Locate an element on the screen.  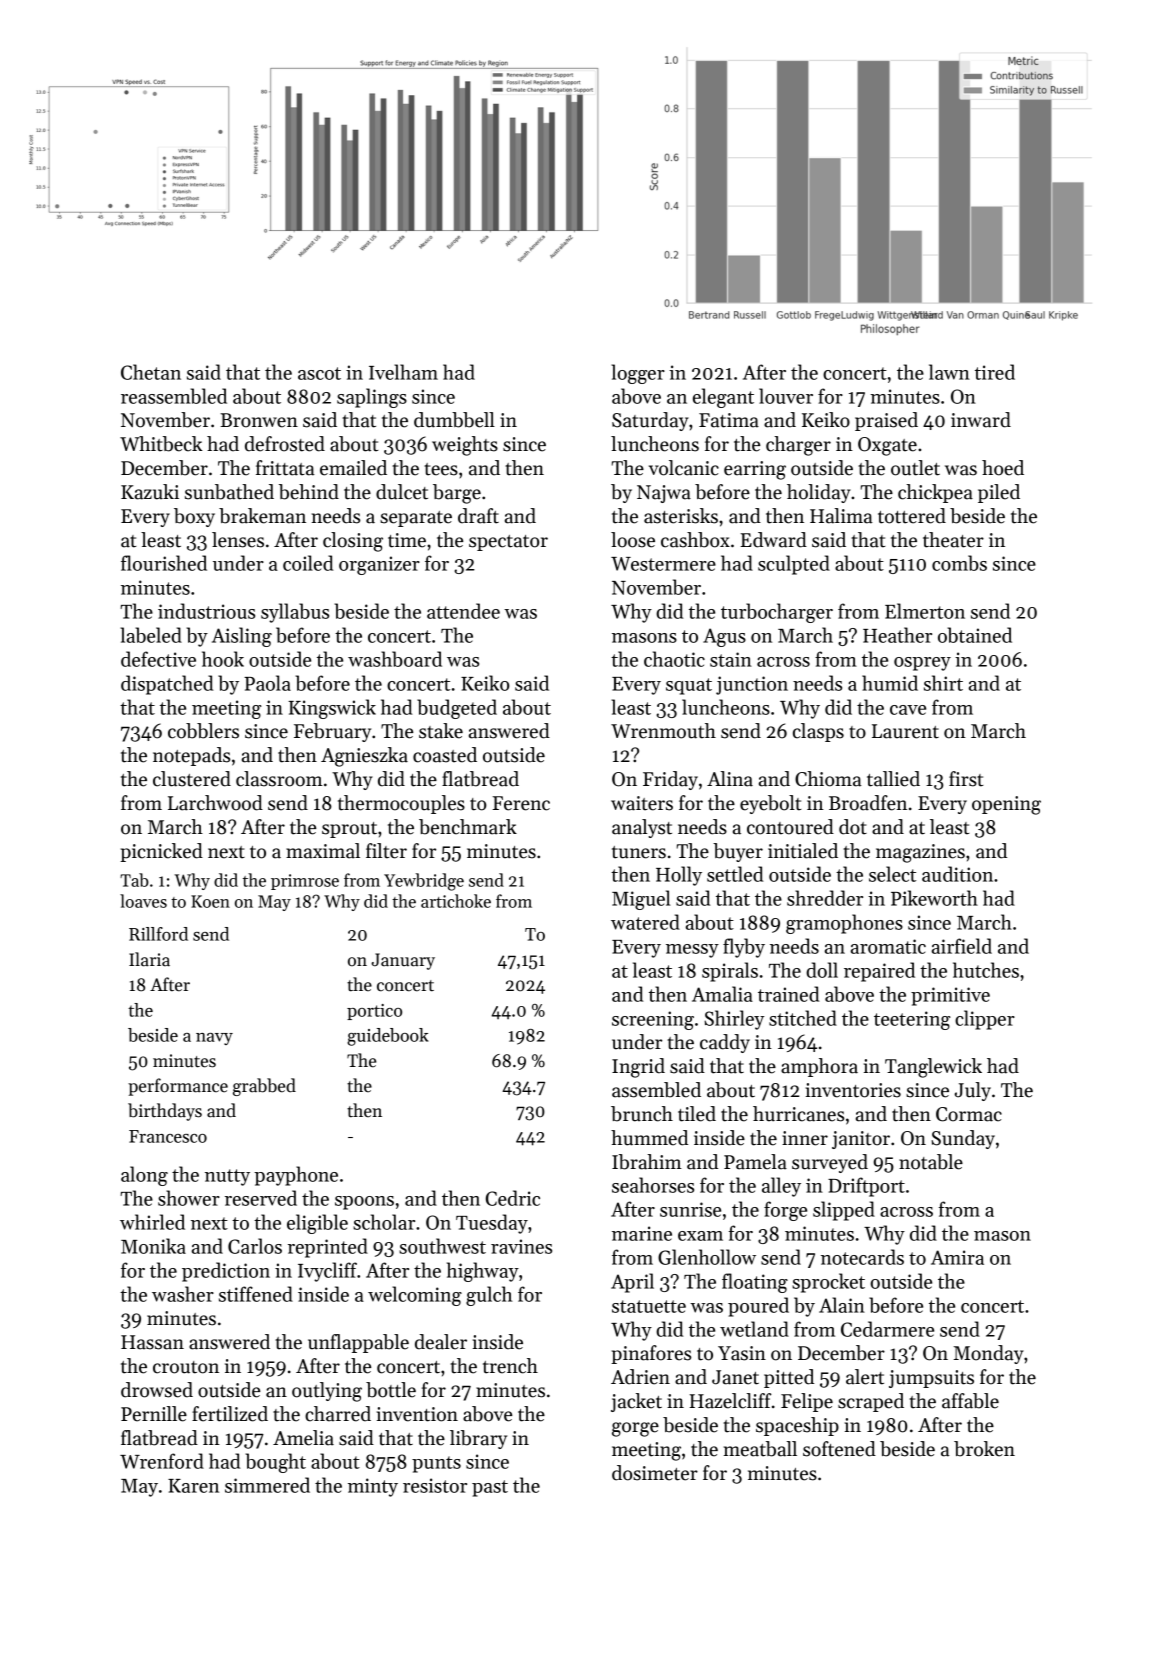
earring is located at coordinates (755, 470).
